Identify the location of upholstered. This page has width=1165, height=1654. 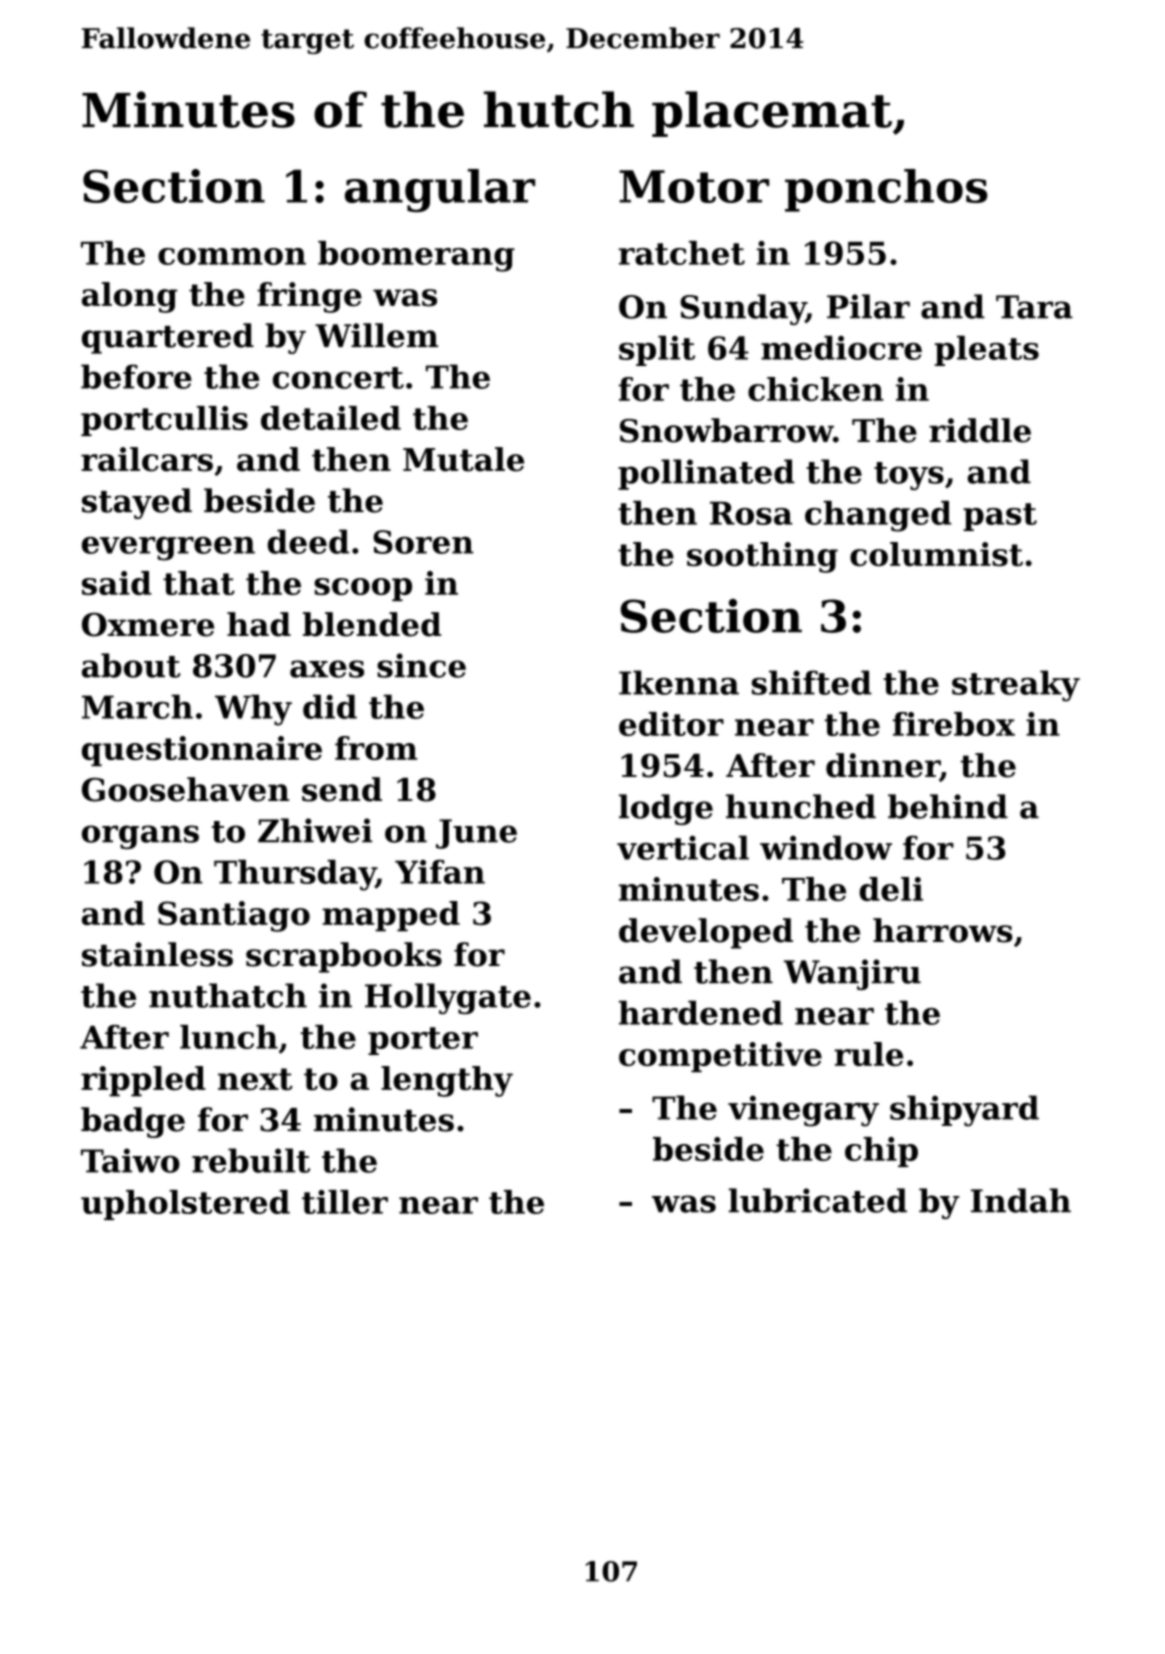
(185, 1205).
